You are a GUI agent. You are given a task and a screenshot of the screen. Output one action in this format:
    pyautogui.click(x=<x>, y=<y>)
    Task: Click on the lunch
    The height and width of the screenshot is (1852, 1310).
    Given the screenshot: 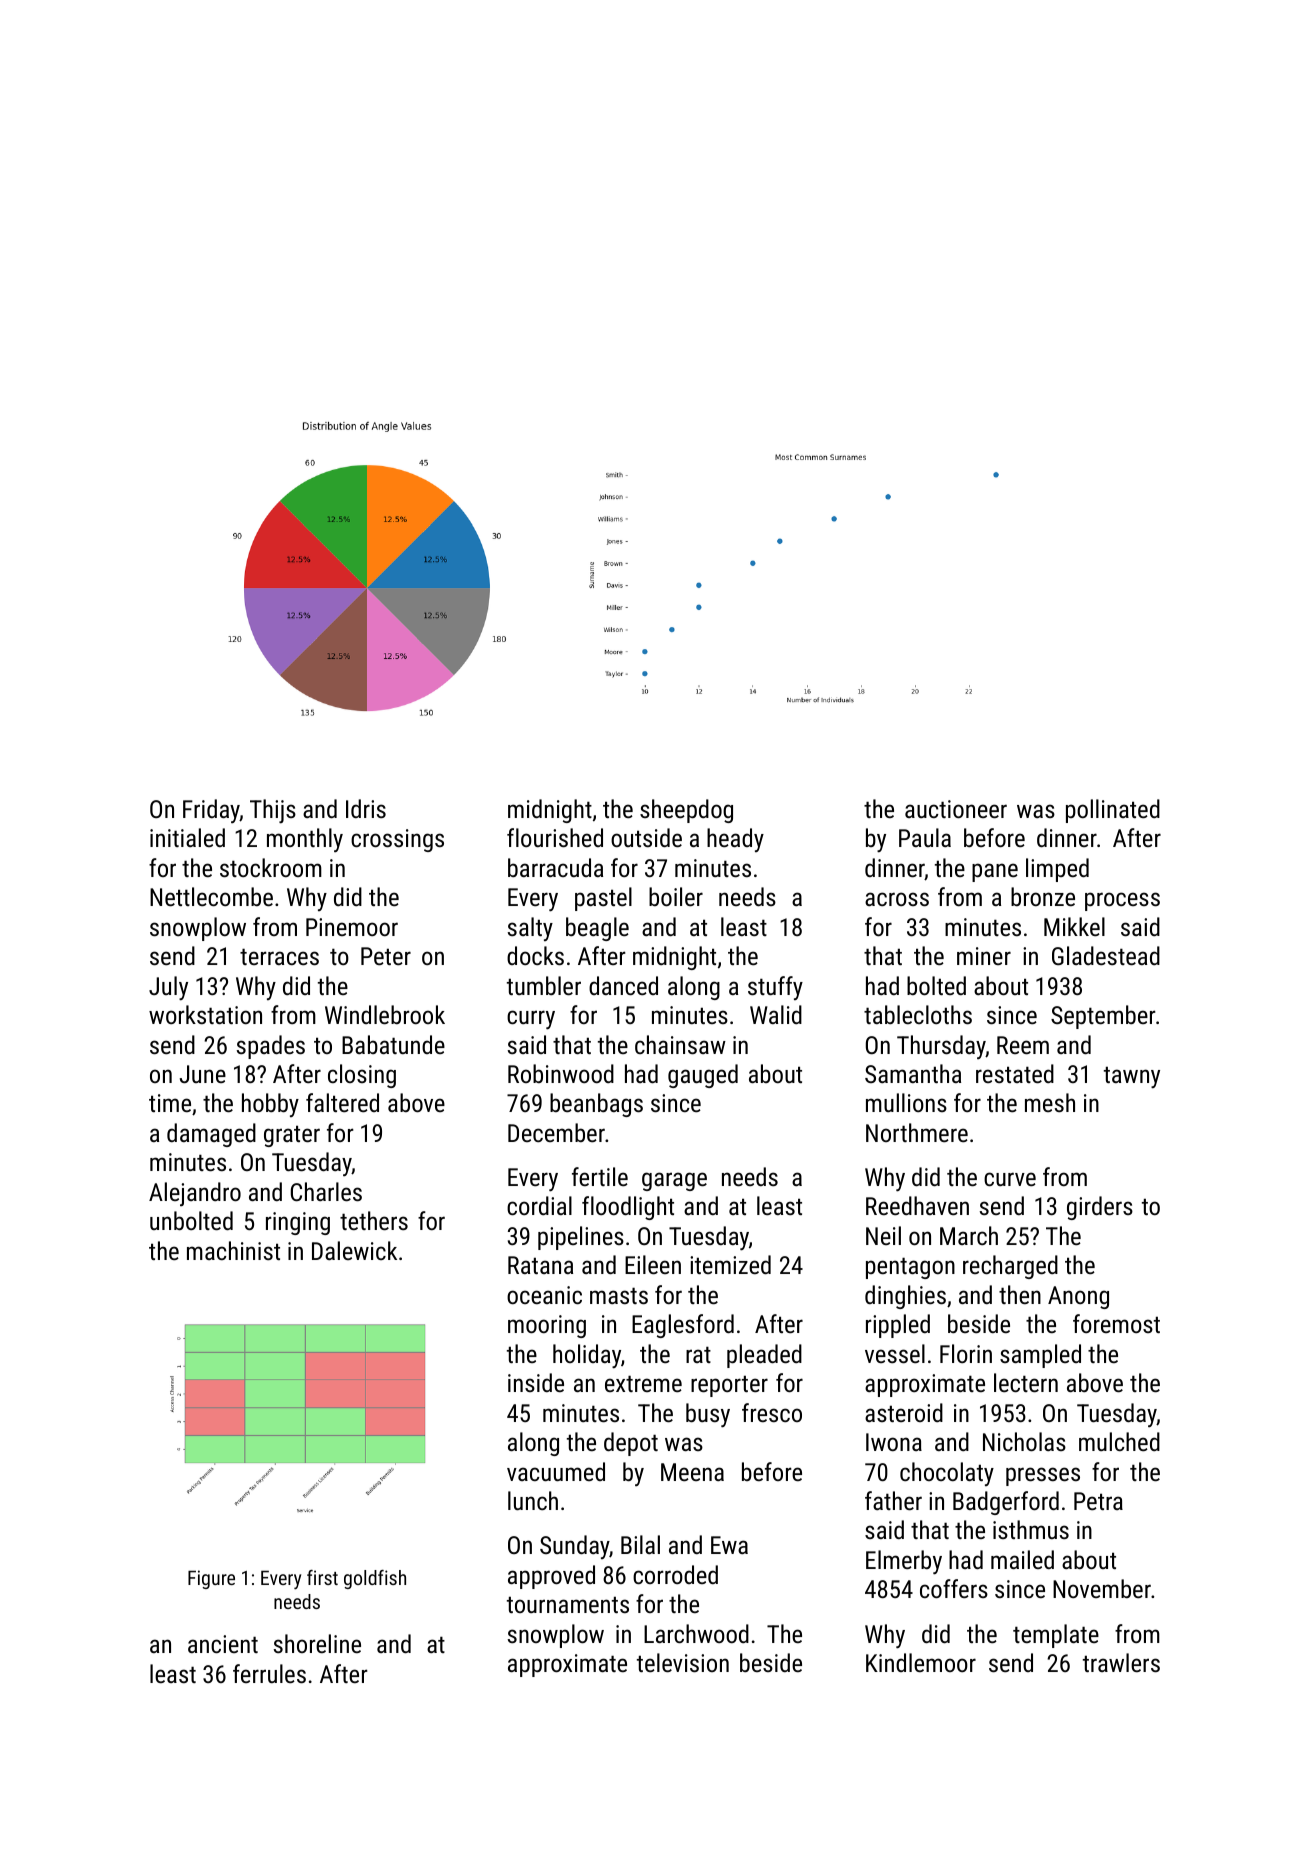 What is the action you would take?
    pyautogui.click(x=533, y=1500)
